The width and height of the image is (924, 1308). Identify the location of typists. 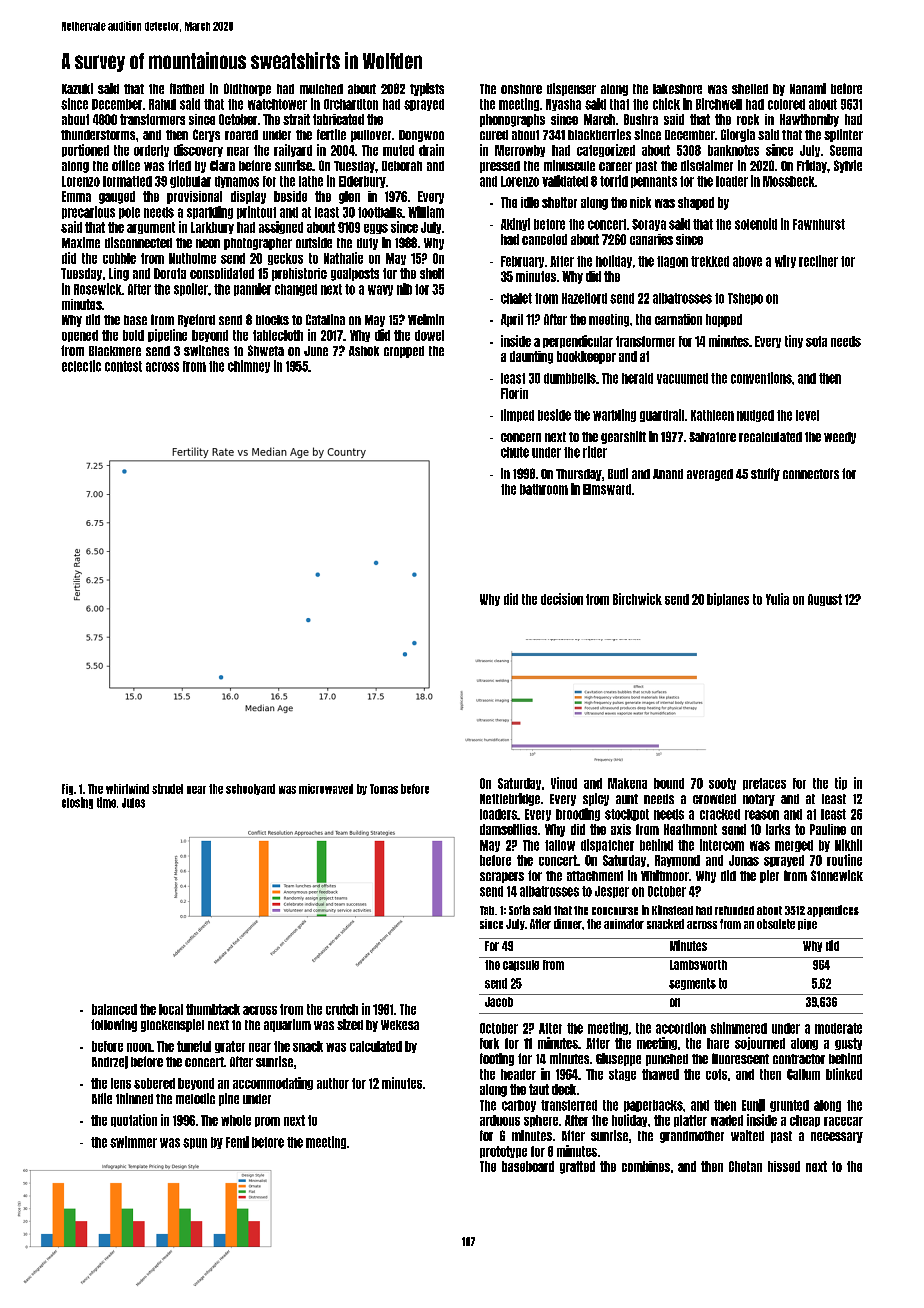
(427, 89).
